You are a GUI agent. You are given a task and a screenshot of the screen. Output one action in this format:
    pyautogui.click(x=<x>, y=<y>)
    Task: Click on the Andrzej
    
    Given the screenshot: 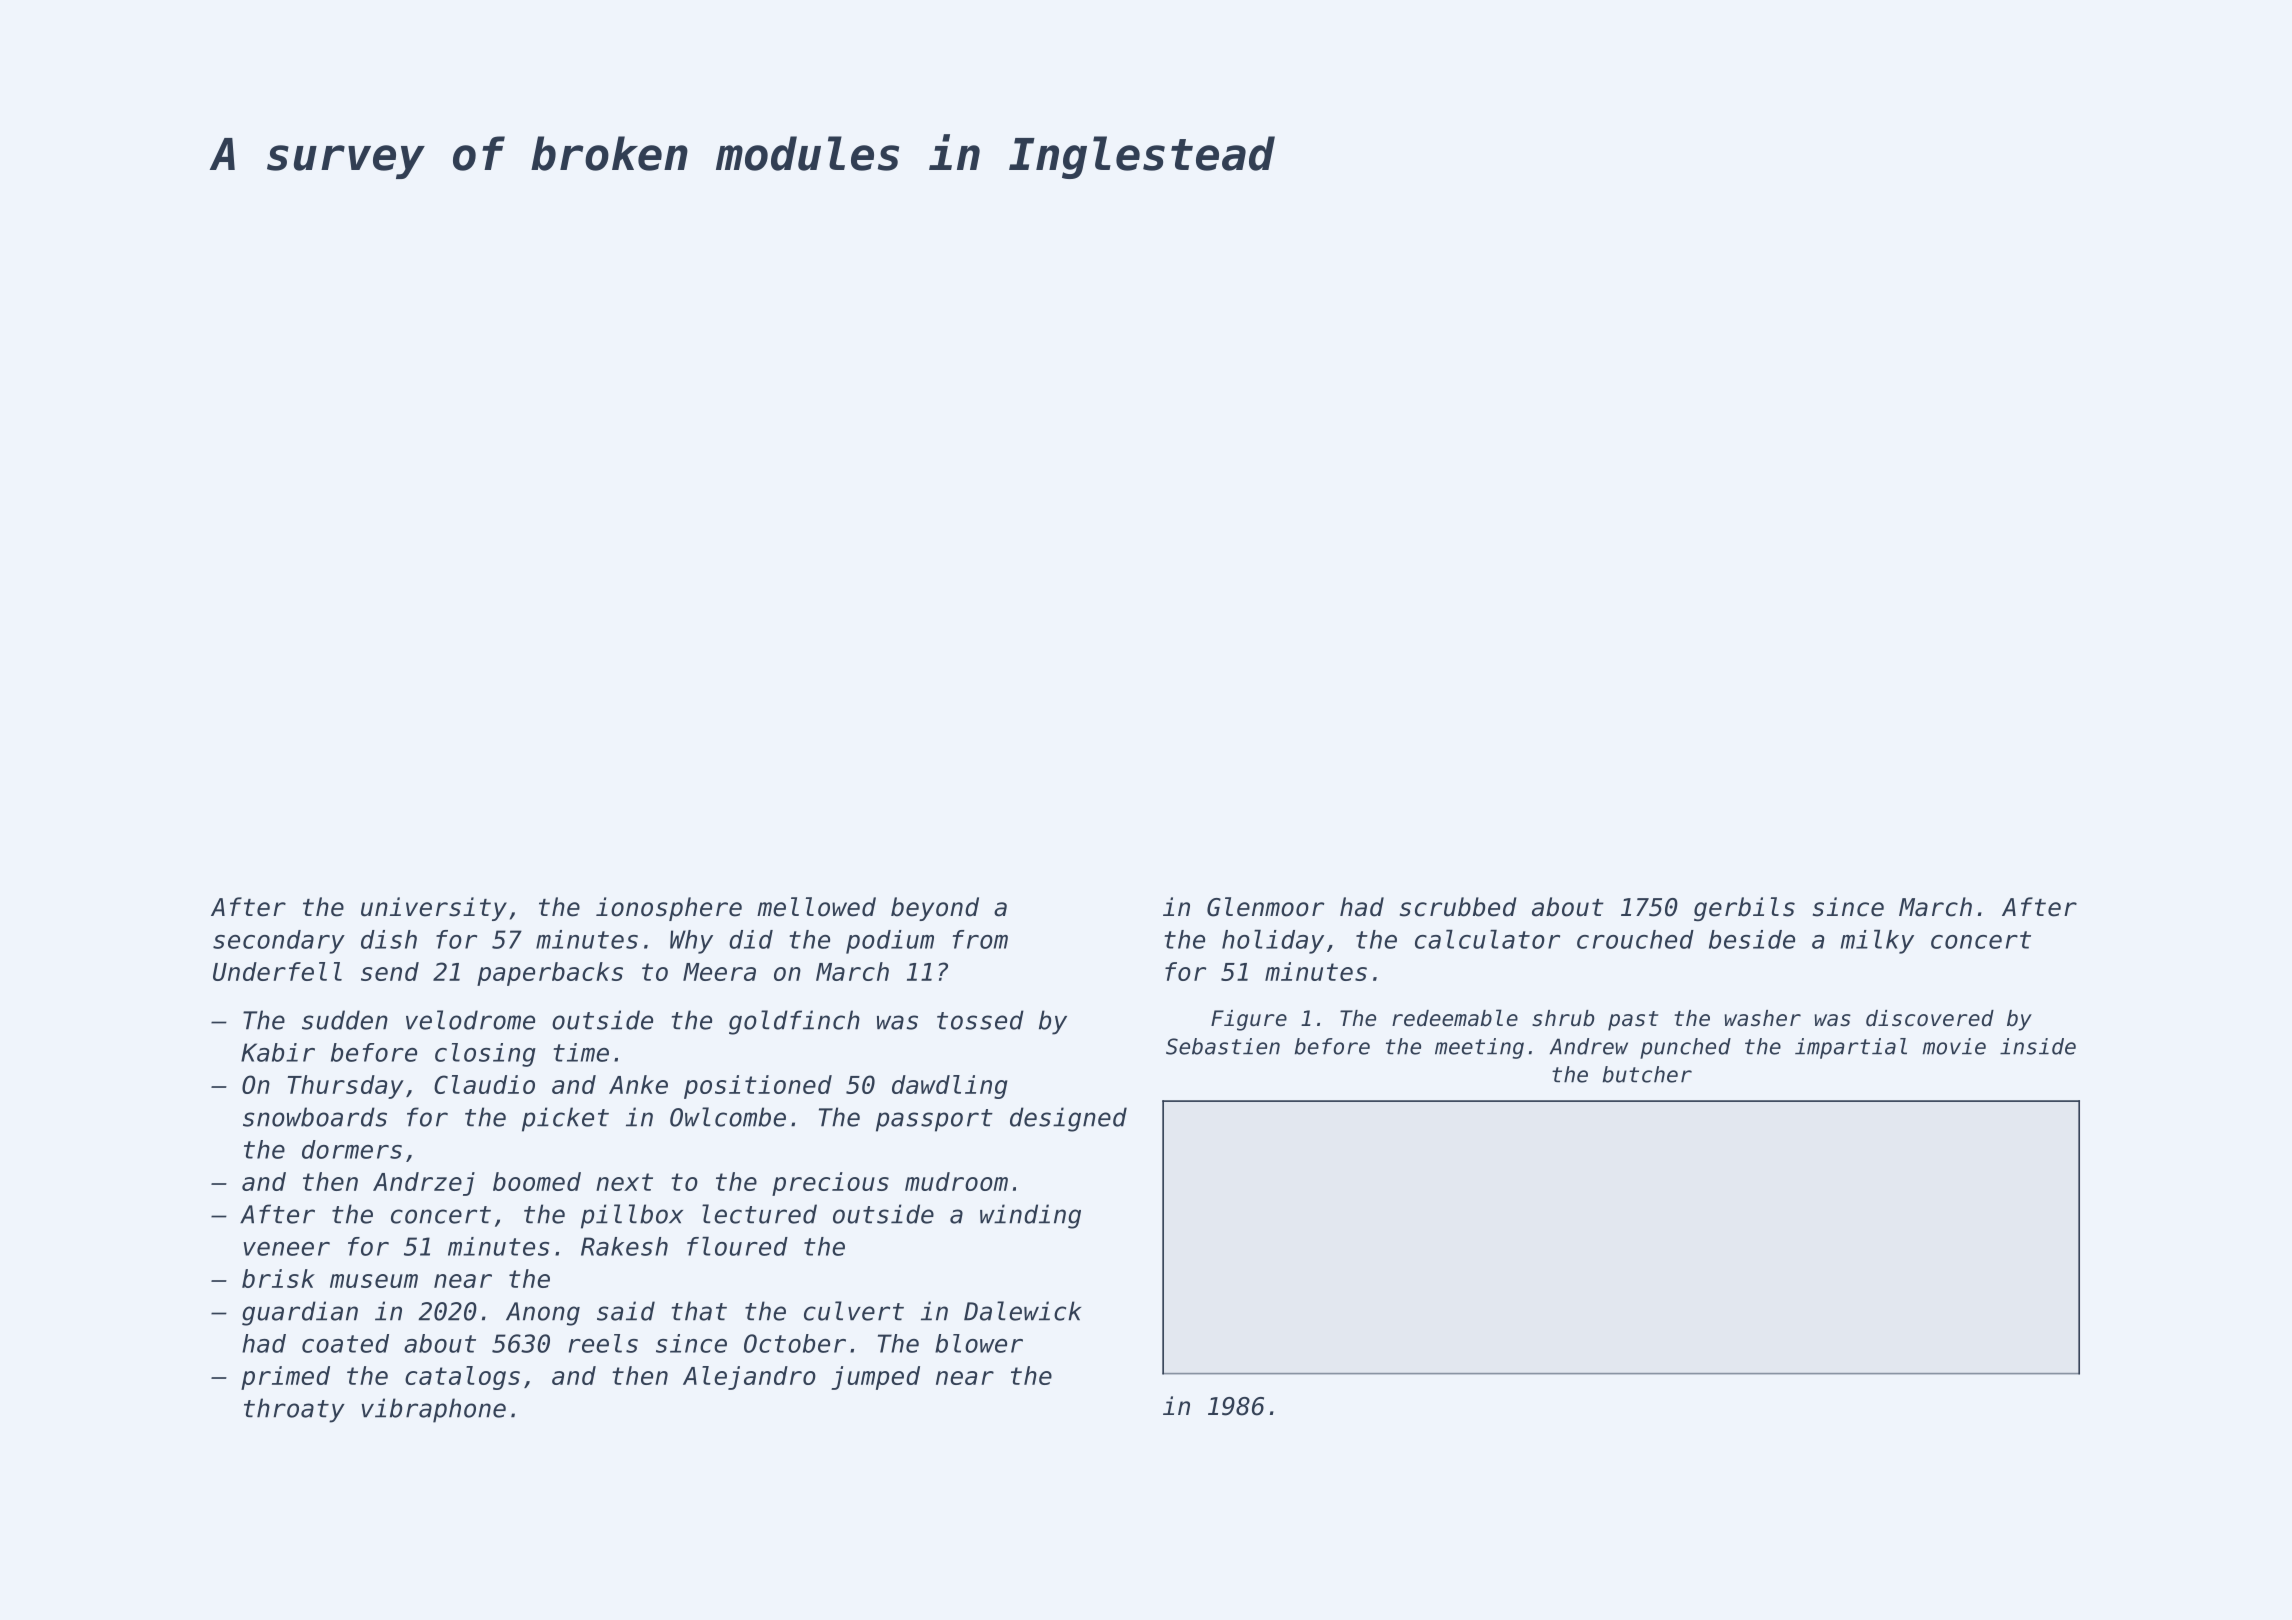 What is the action you would take?
    pyautogui.click(x=424, y=1184)
